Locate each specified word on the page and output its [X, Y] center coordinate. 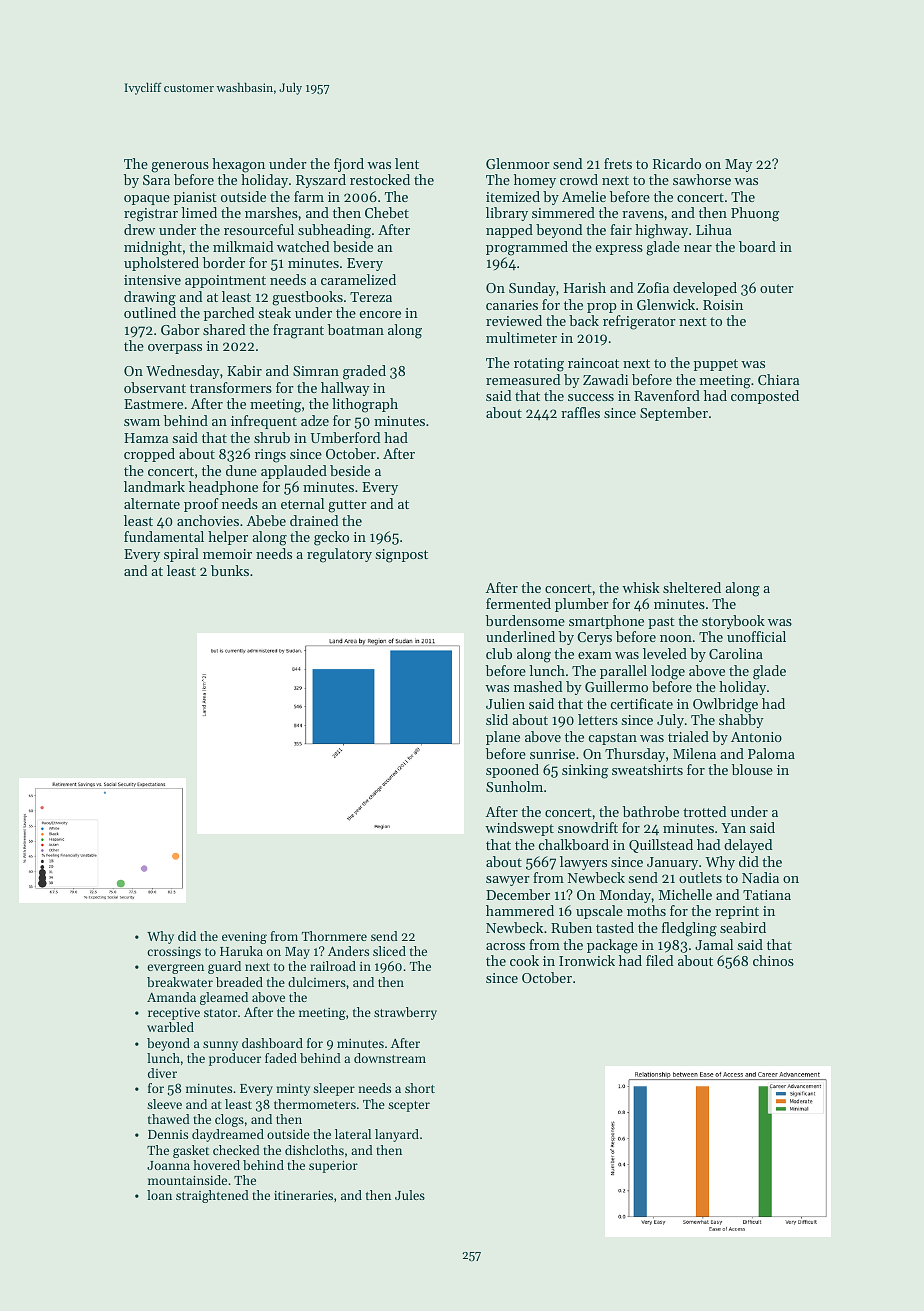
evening [244, 937]
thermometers [315, 1104]
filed [659, 960]
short [420, 1088]
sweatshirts [647, 769]
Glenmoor [518, 163]
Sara [156, 180]
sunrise [552, 754]
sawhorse [702, 179]
